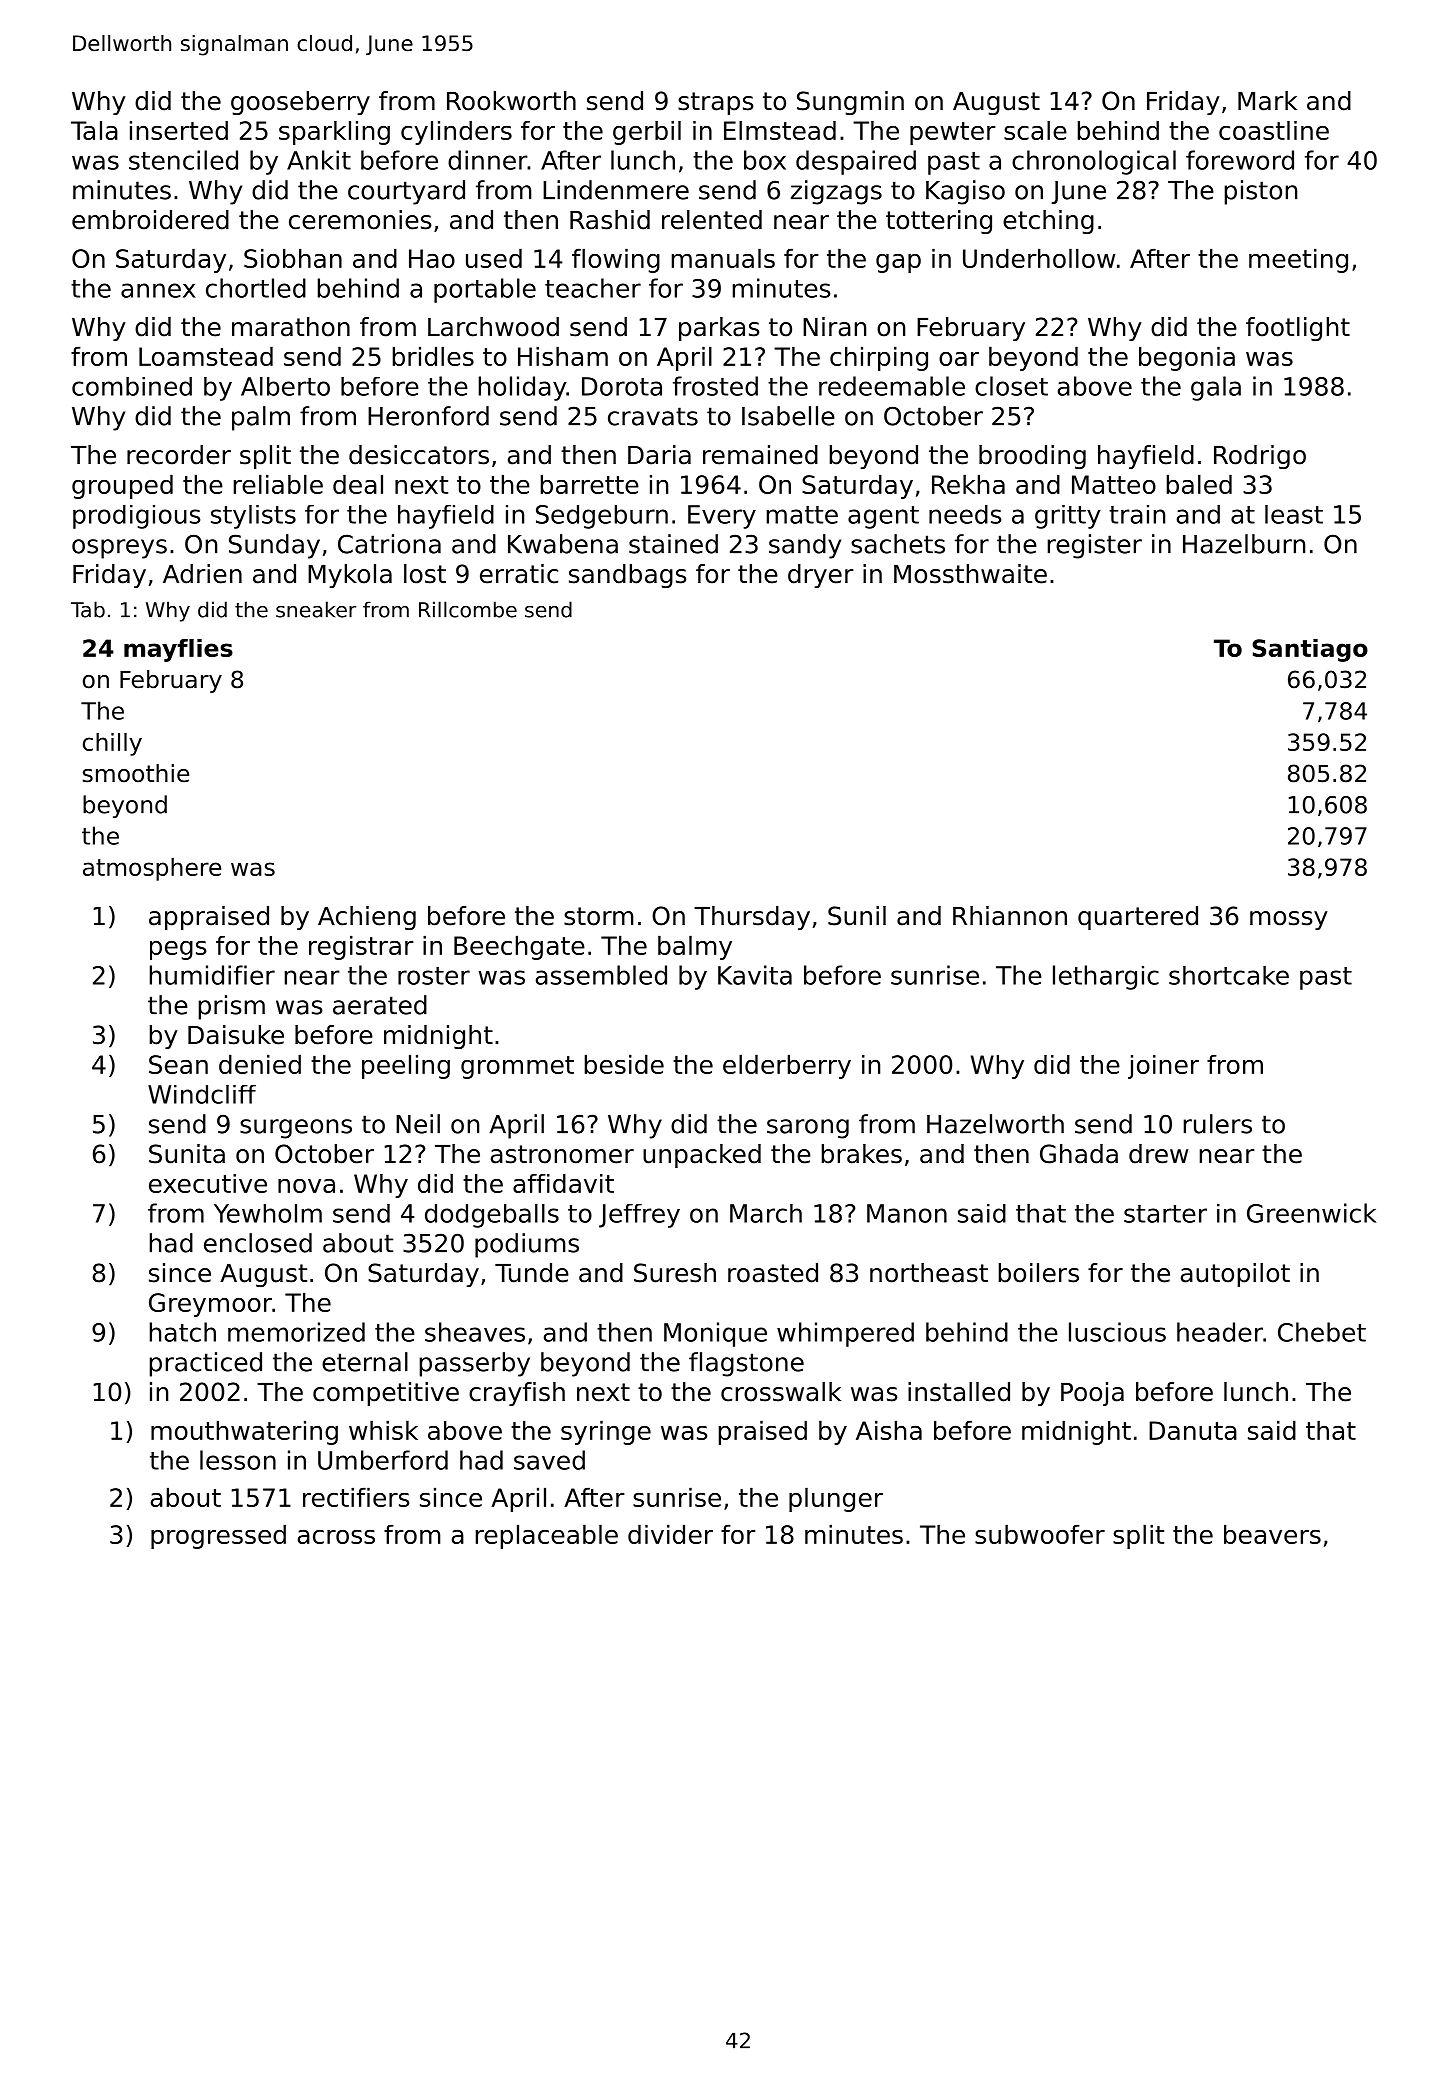 This document has height=2100, width=1450. What do you see at coordinates (746, 1364) in the document?
I see `flagstone` at bounding box center [746, 1364].
